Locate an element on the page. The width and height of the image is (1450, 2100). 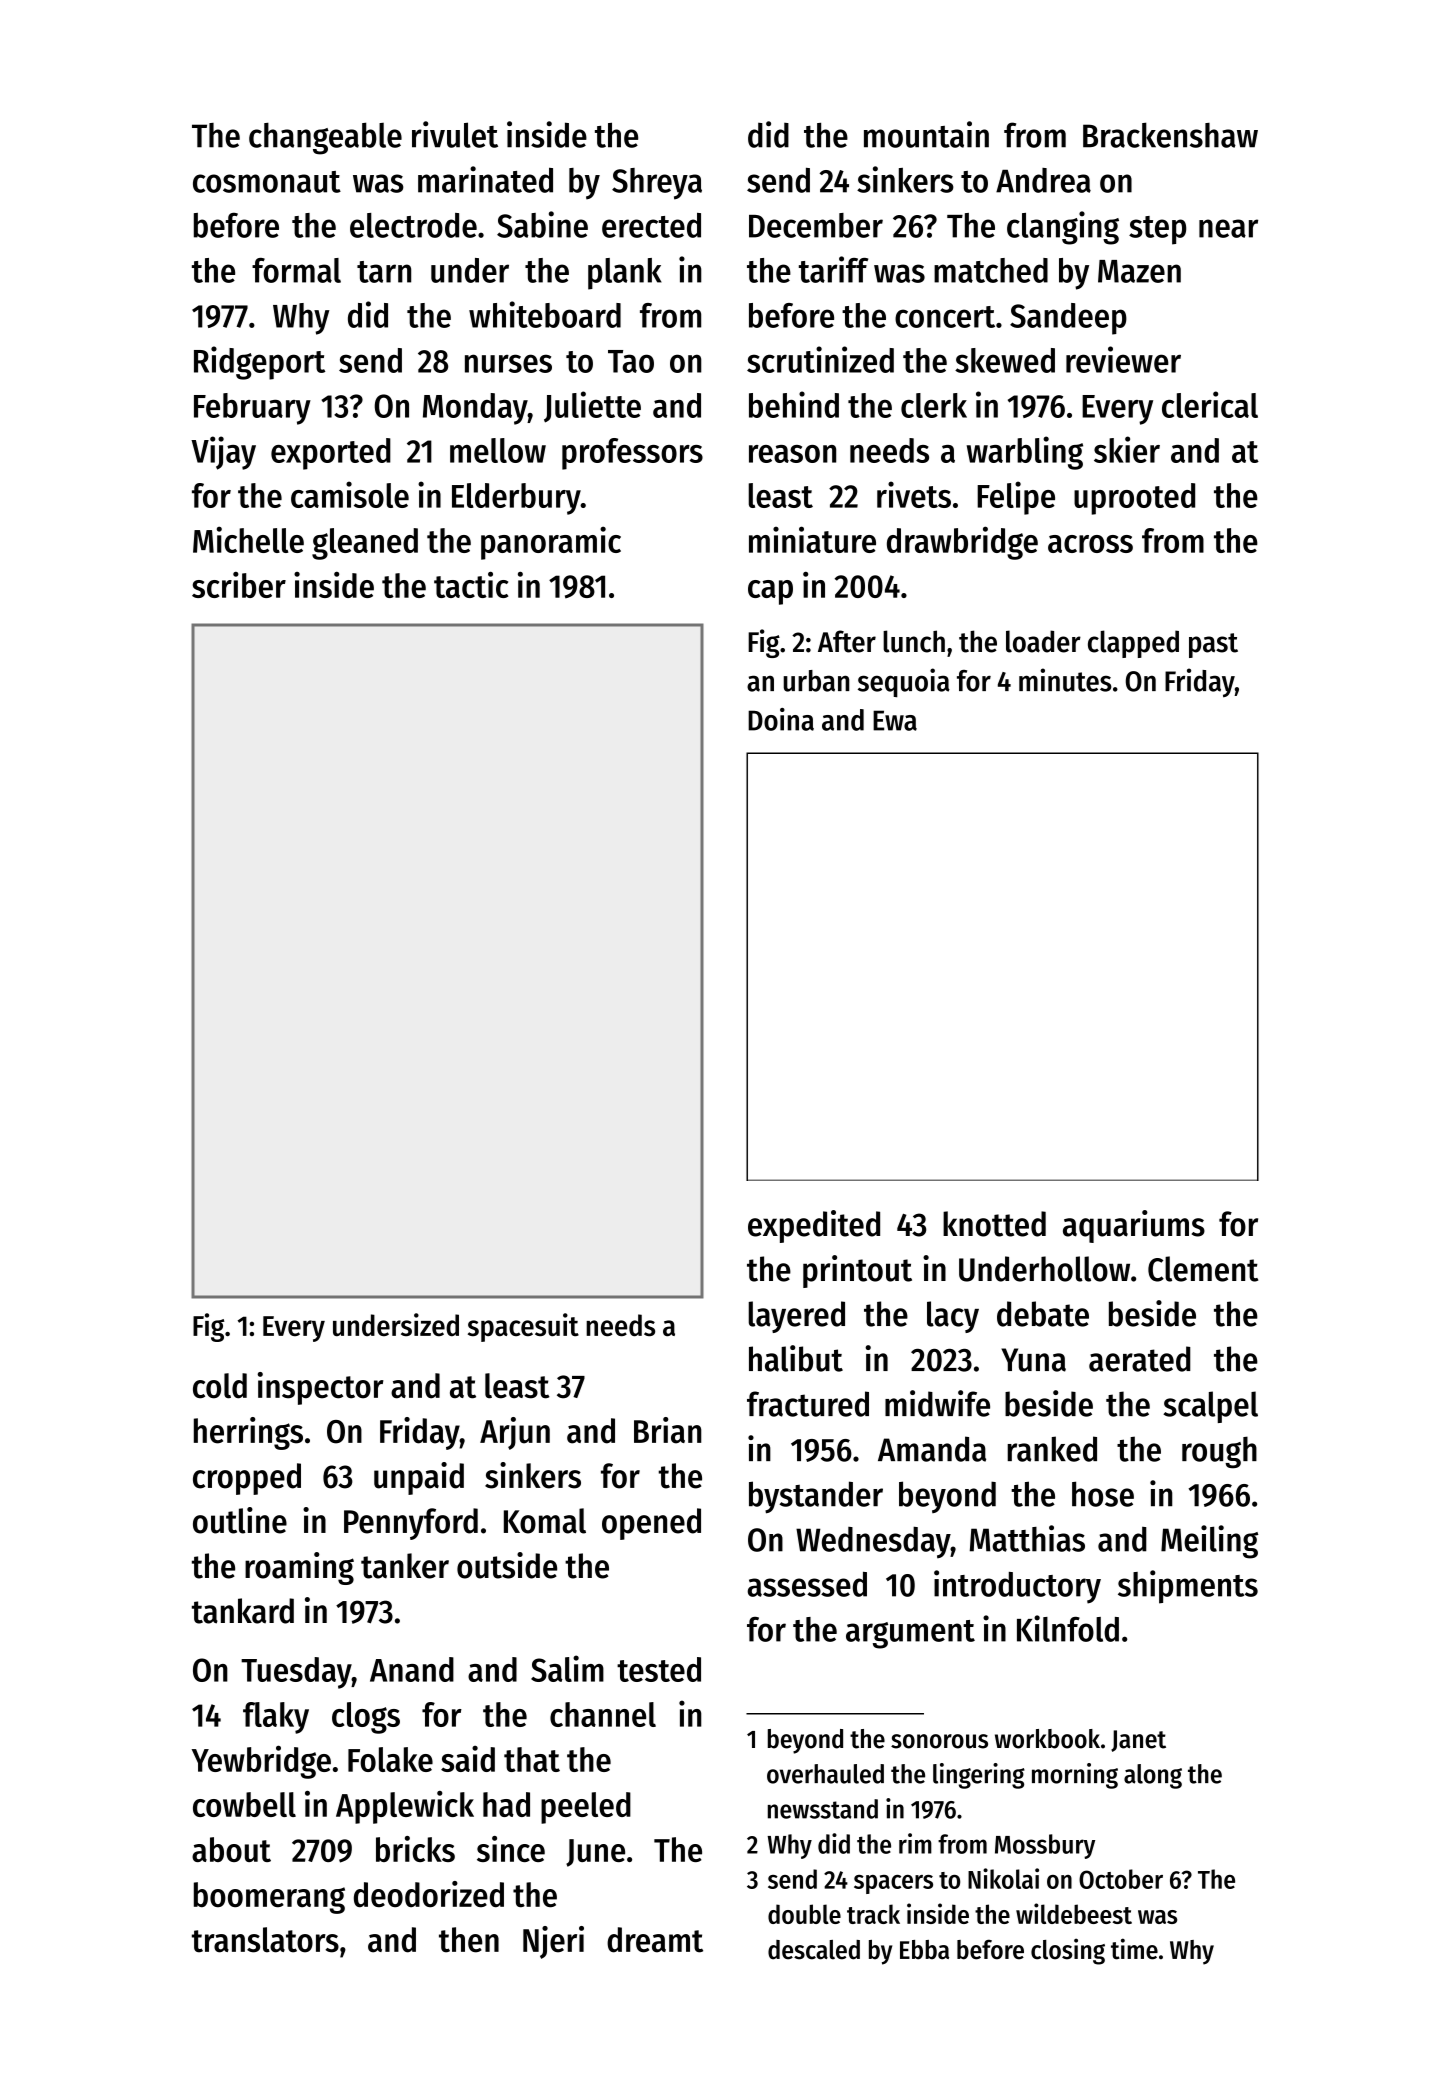
February is located at coordinates (252, 409).
